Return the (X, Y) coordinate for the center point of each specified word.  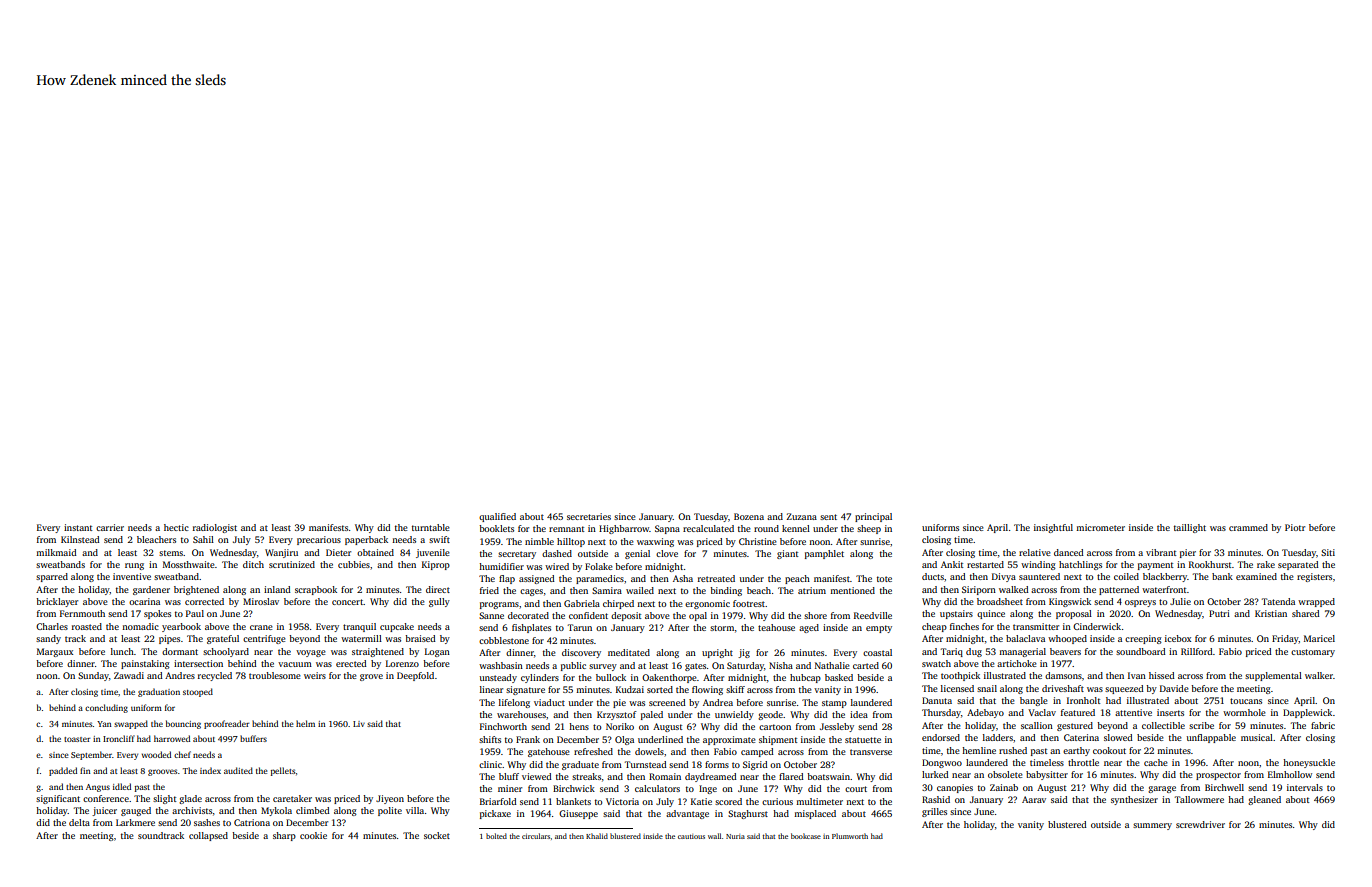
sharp (284, 836)
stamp (834, 704)
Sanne (491, 615)
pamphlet (824, 554)
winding (1038, 565)
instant (78, 527)
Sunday (93, 676)
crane (261, 627)
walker (1319, 675)
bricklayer (57, 602)
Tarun (579, 627)
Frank (528, 739)
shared (1306, 613)
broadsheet (1000, 601)
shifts (490, 739)
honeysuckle (1309, 763)
